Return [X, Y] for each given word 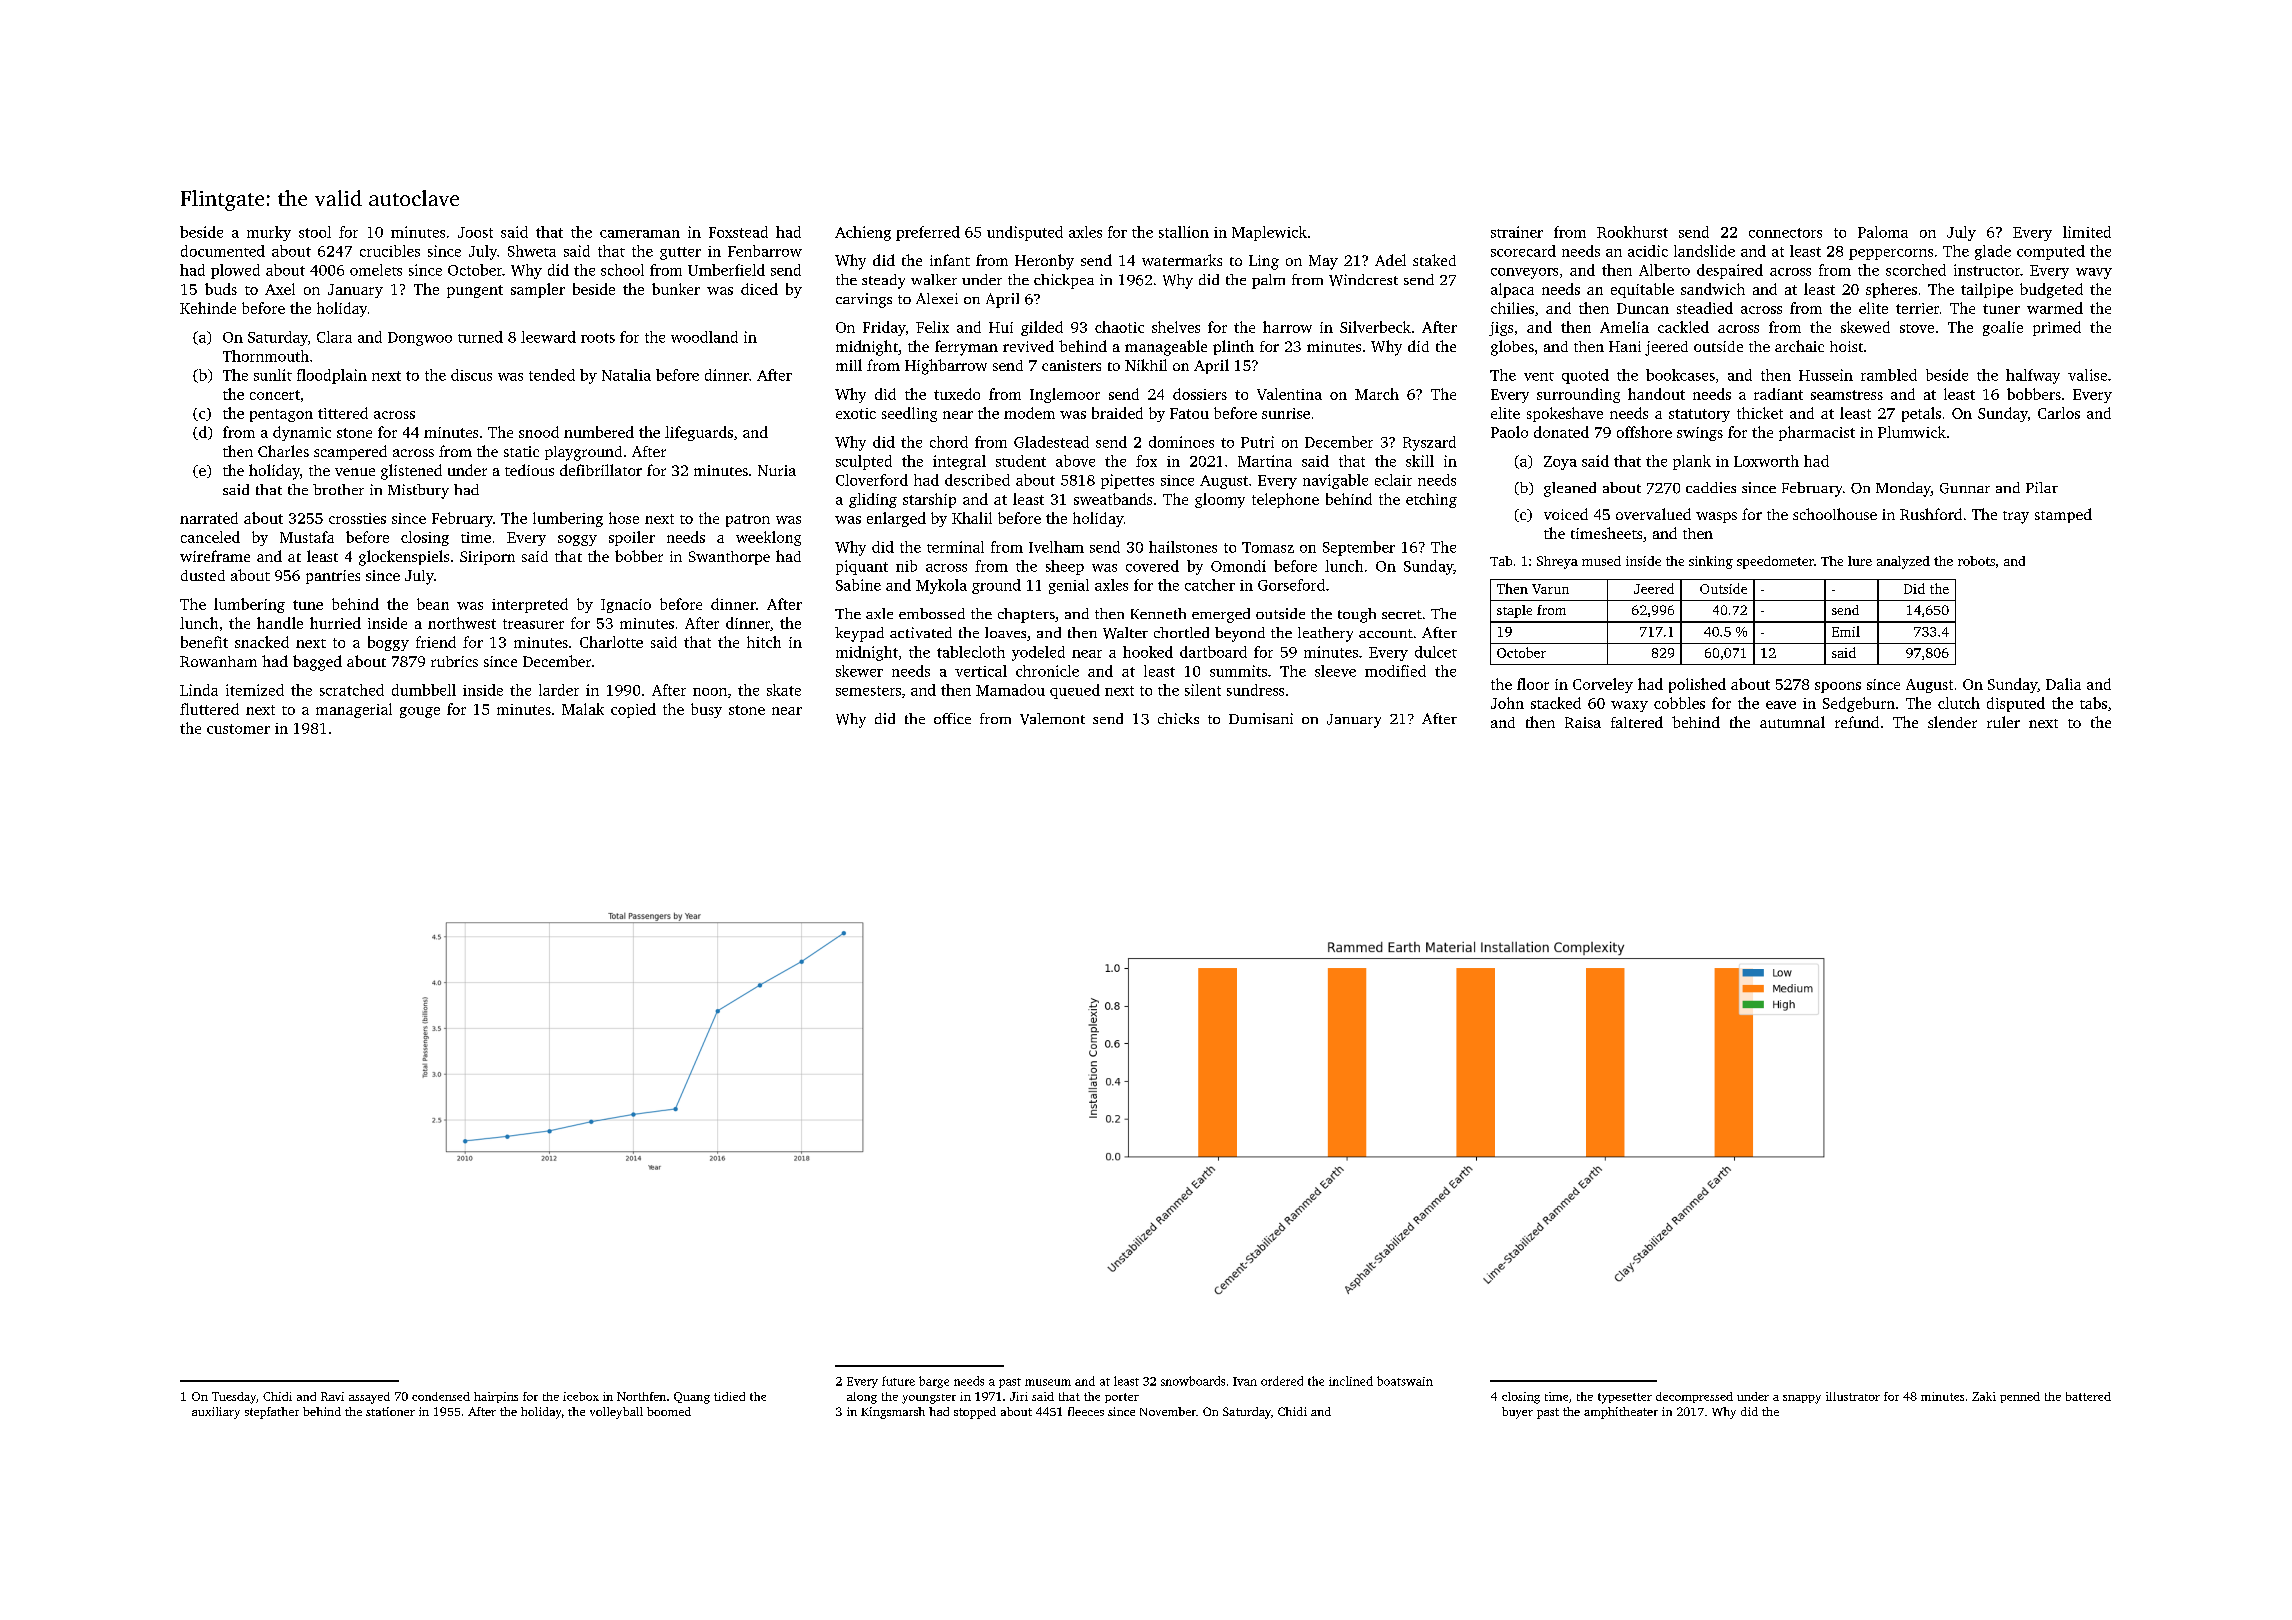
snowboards [1193, 1381]
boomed [669, 1411]
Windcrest [1363, 280]
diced [759, 289]
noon [710, 692]
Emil [1846, 631]
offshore [1644, 432]
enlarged [896, 519]
